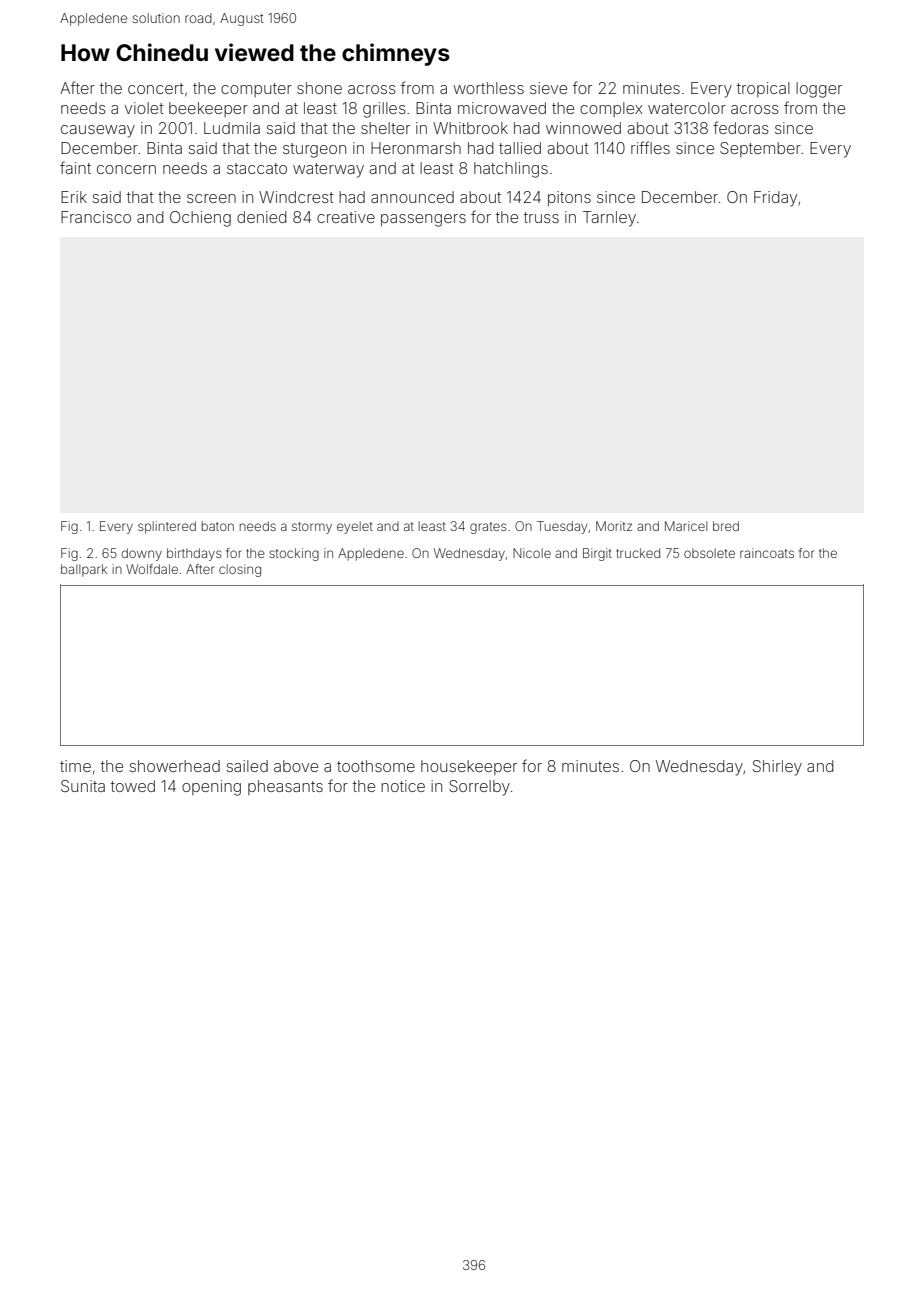  I want to click on truss, so click(541, 217).
